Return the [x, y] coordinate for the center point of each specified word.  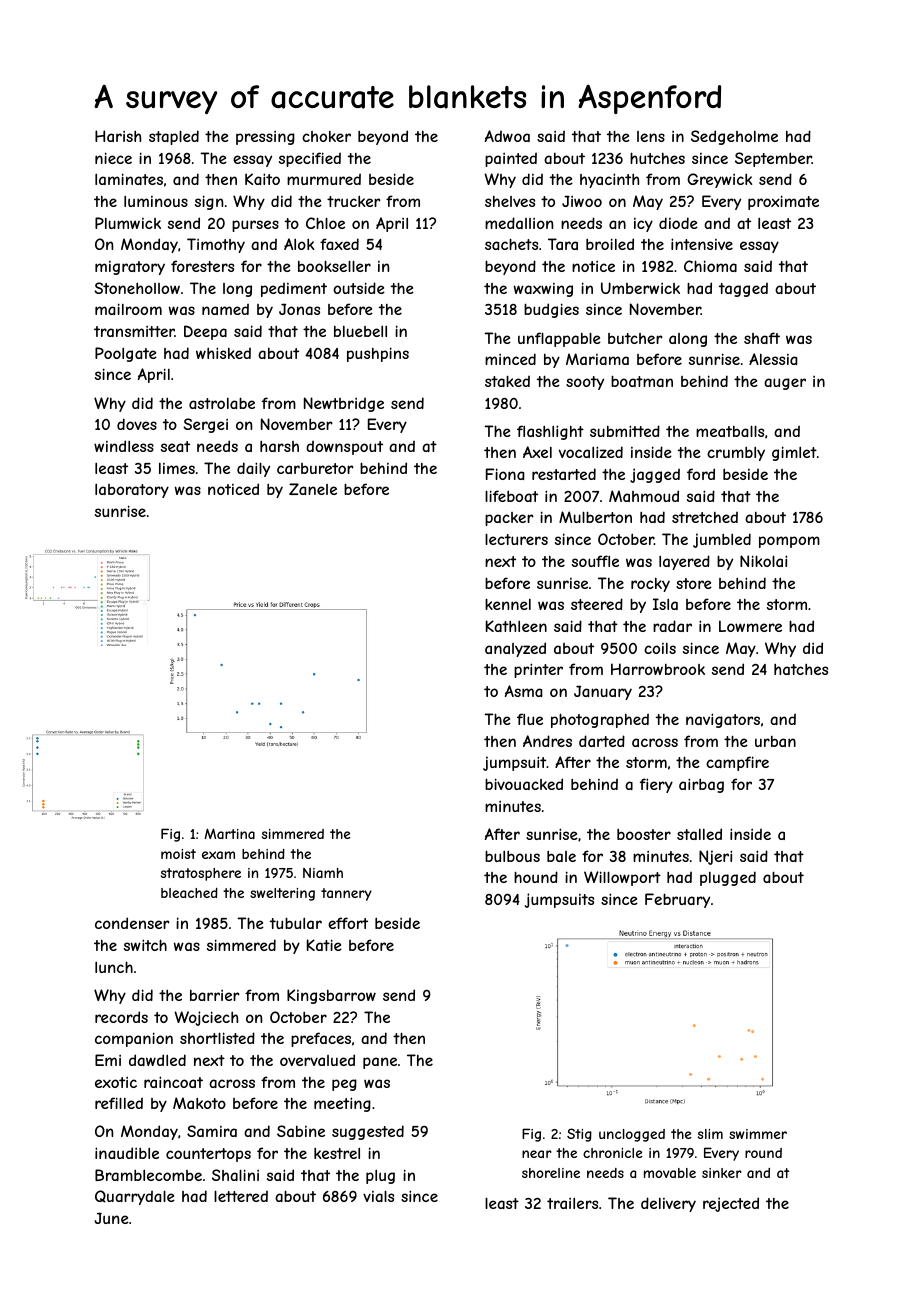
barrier [215, 995]
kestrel [337, 1153]
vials [378, 1196]
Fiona [505, 474]
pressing [265, 138]
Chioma [710, 266]
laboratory [132, 491]
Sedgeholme [734, 137]
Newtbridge [344, 404]
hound [536, 877]
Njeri [715, 857]
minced [510, 359]
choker [326, 136]
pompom [789, 542]
